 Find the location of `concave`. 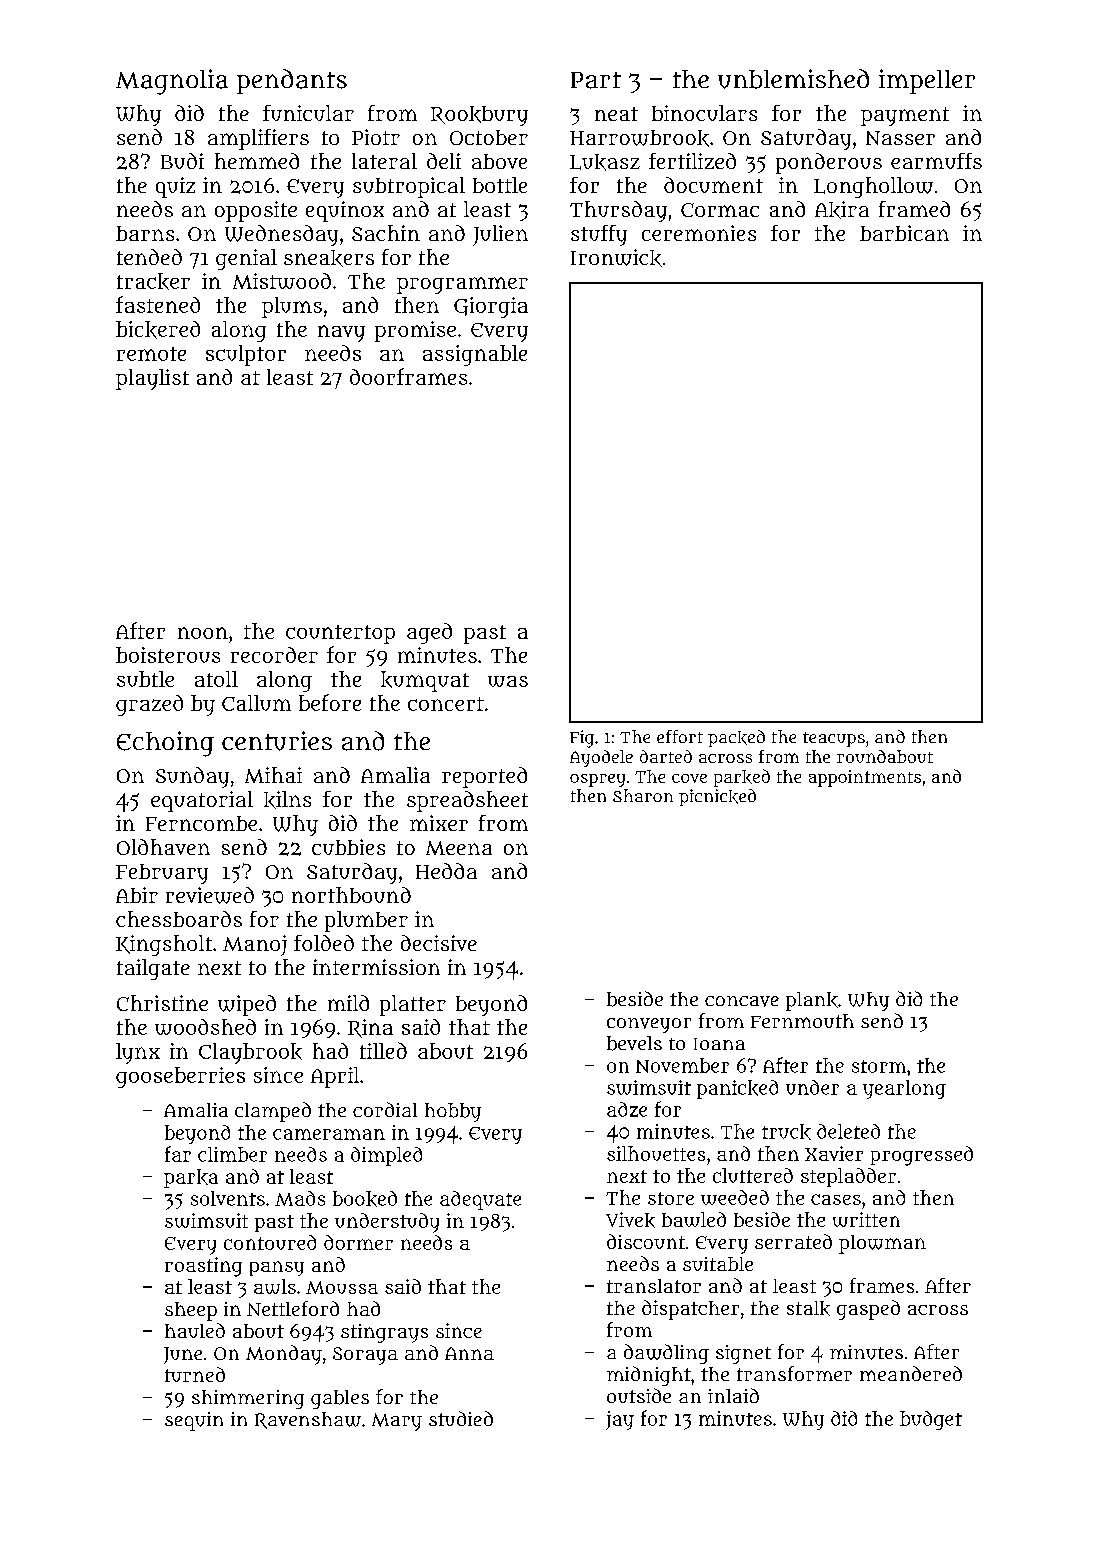

concave is located at coordinates (742, 1001).
